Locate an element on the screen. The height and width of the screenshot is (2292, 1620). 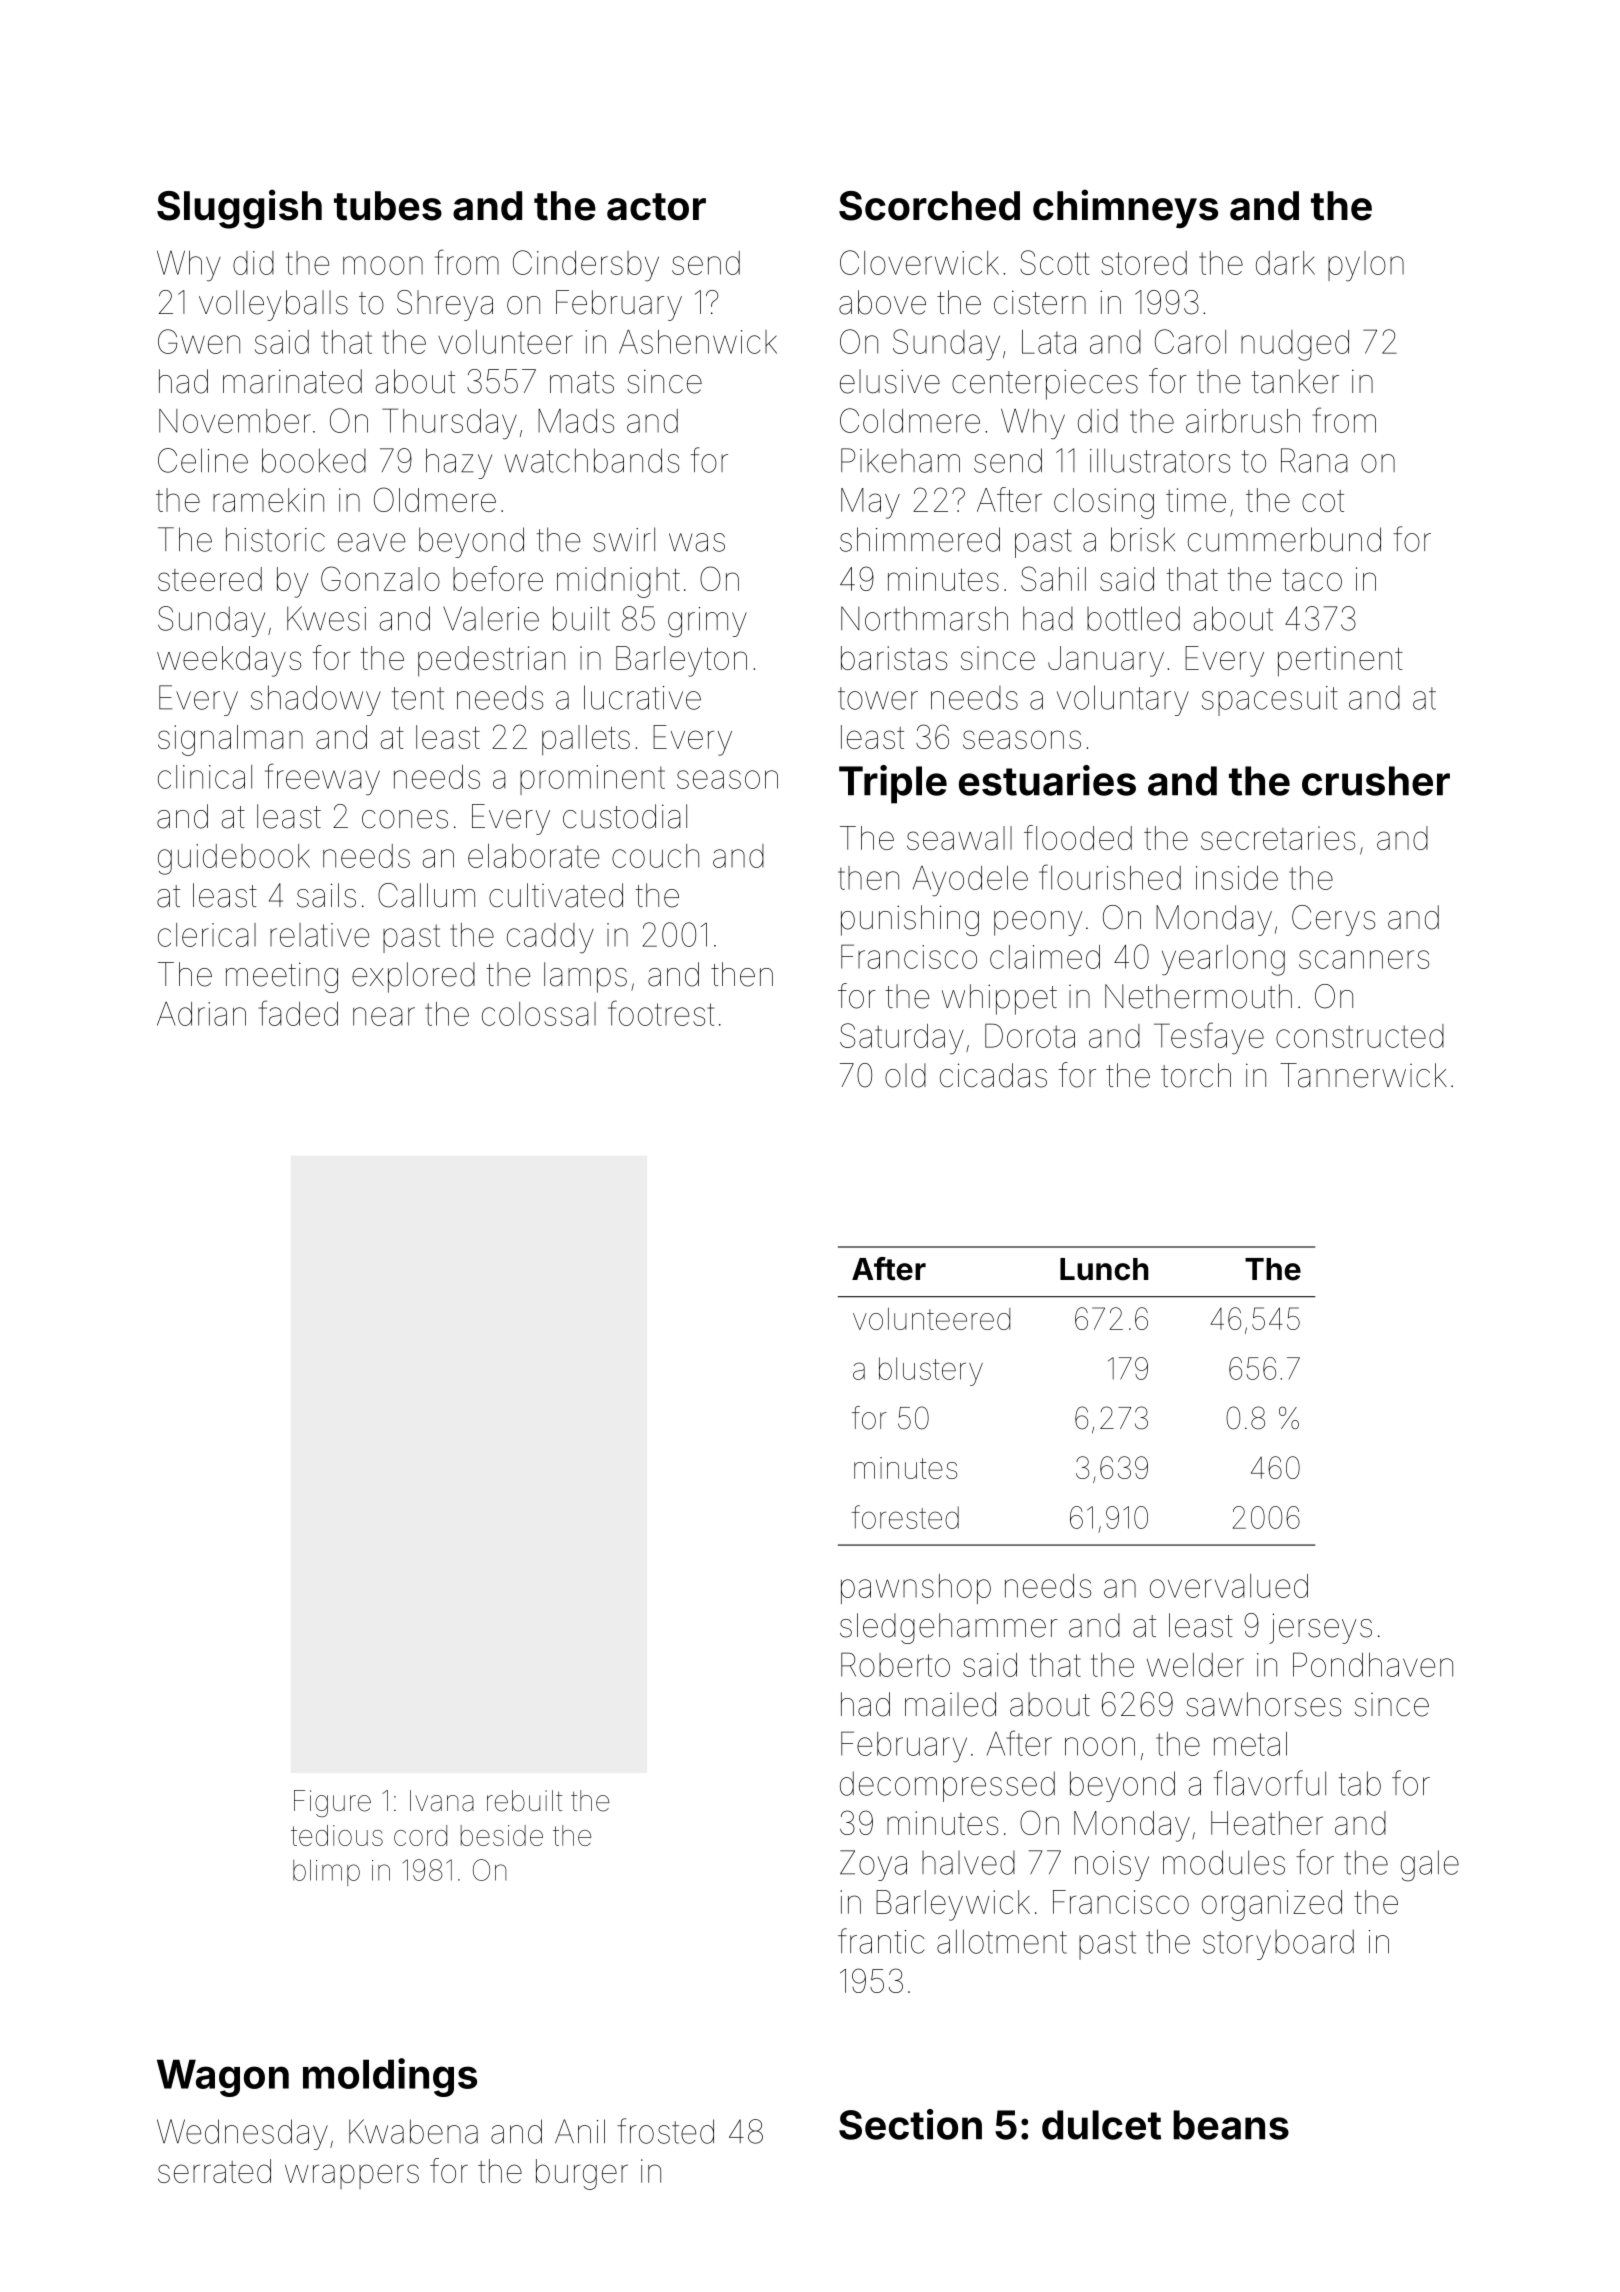
stored is located at coordinates (1144, 263).
